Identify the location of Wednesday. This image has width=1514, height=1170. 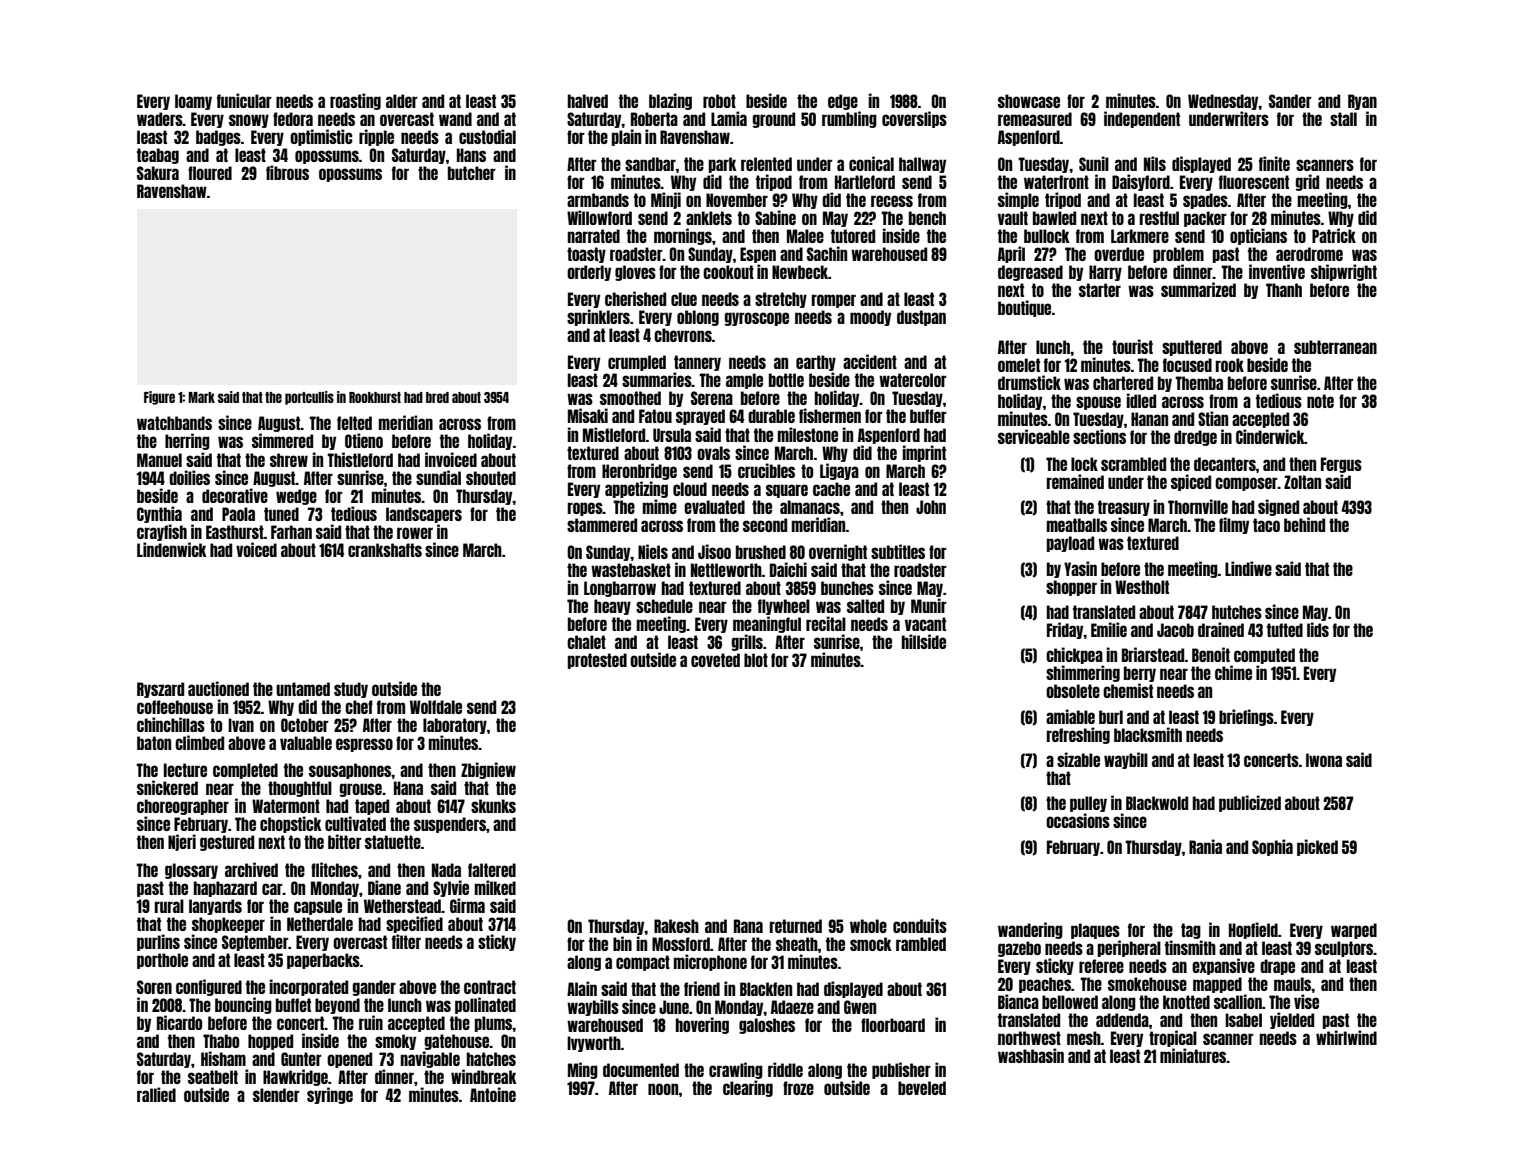
(1223, 102).
